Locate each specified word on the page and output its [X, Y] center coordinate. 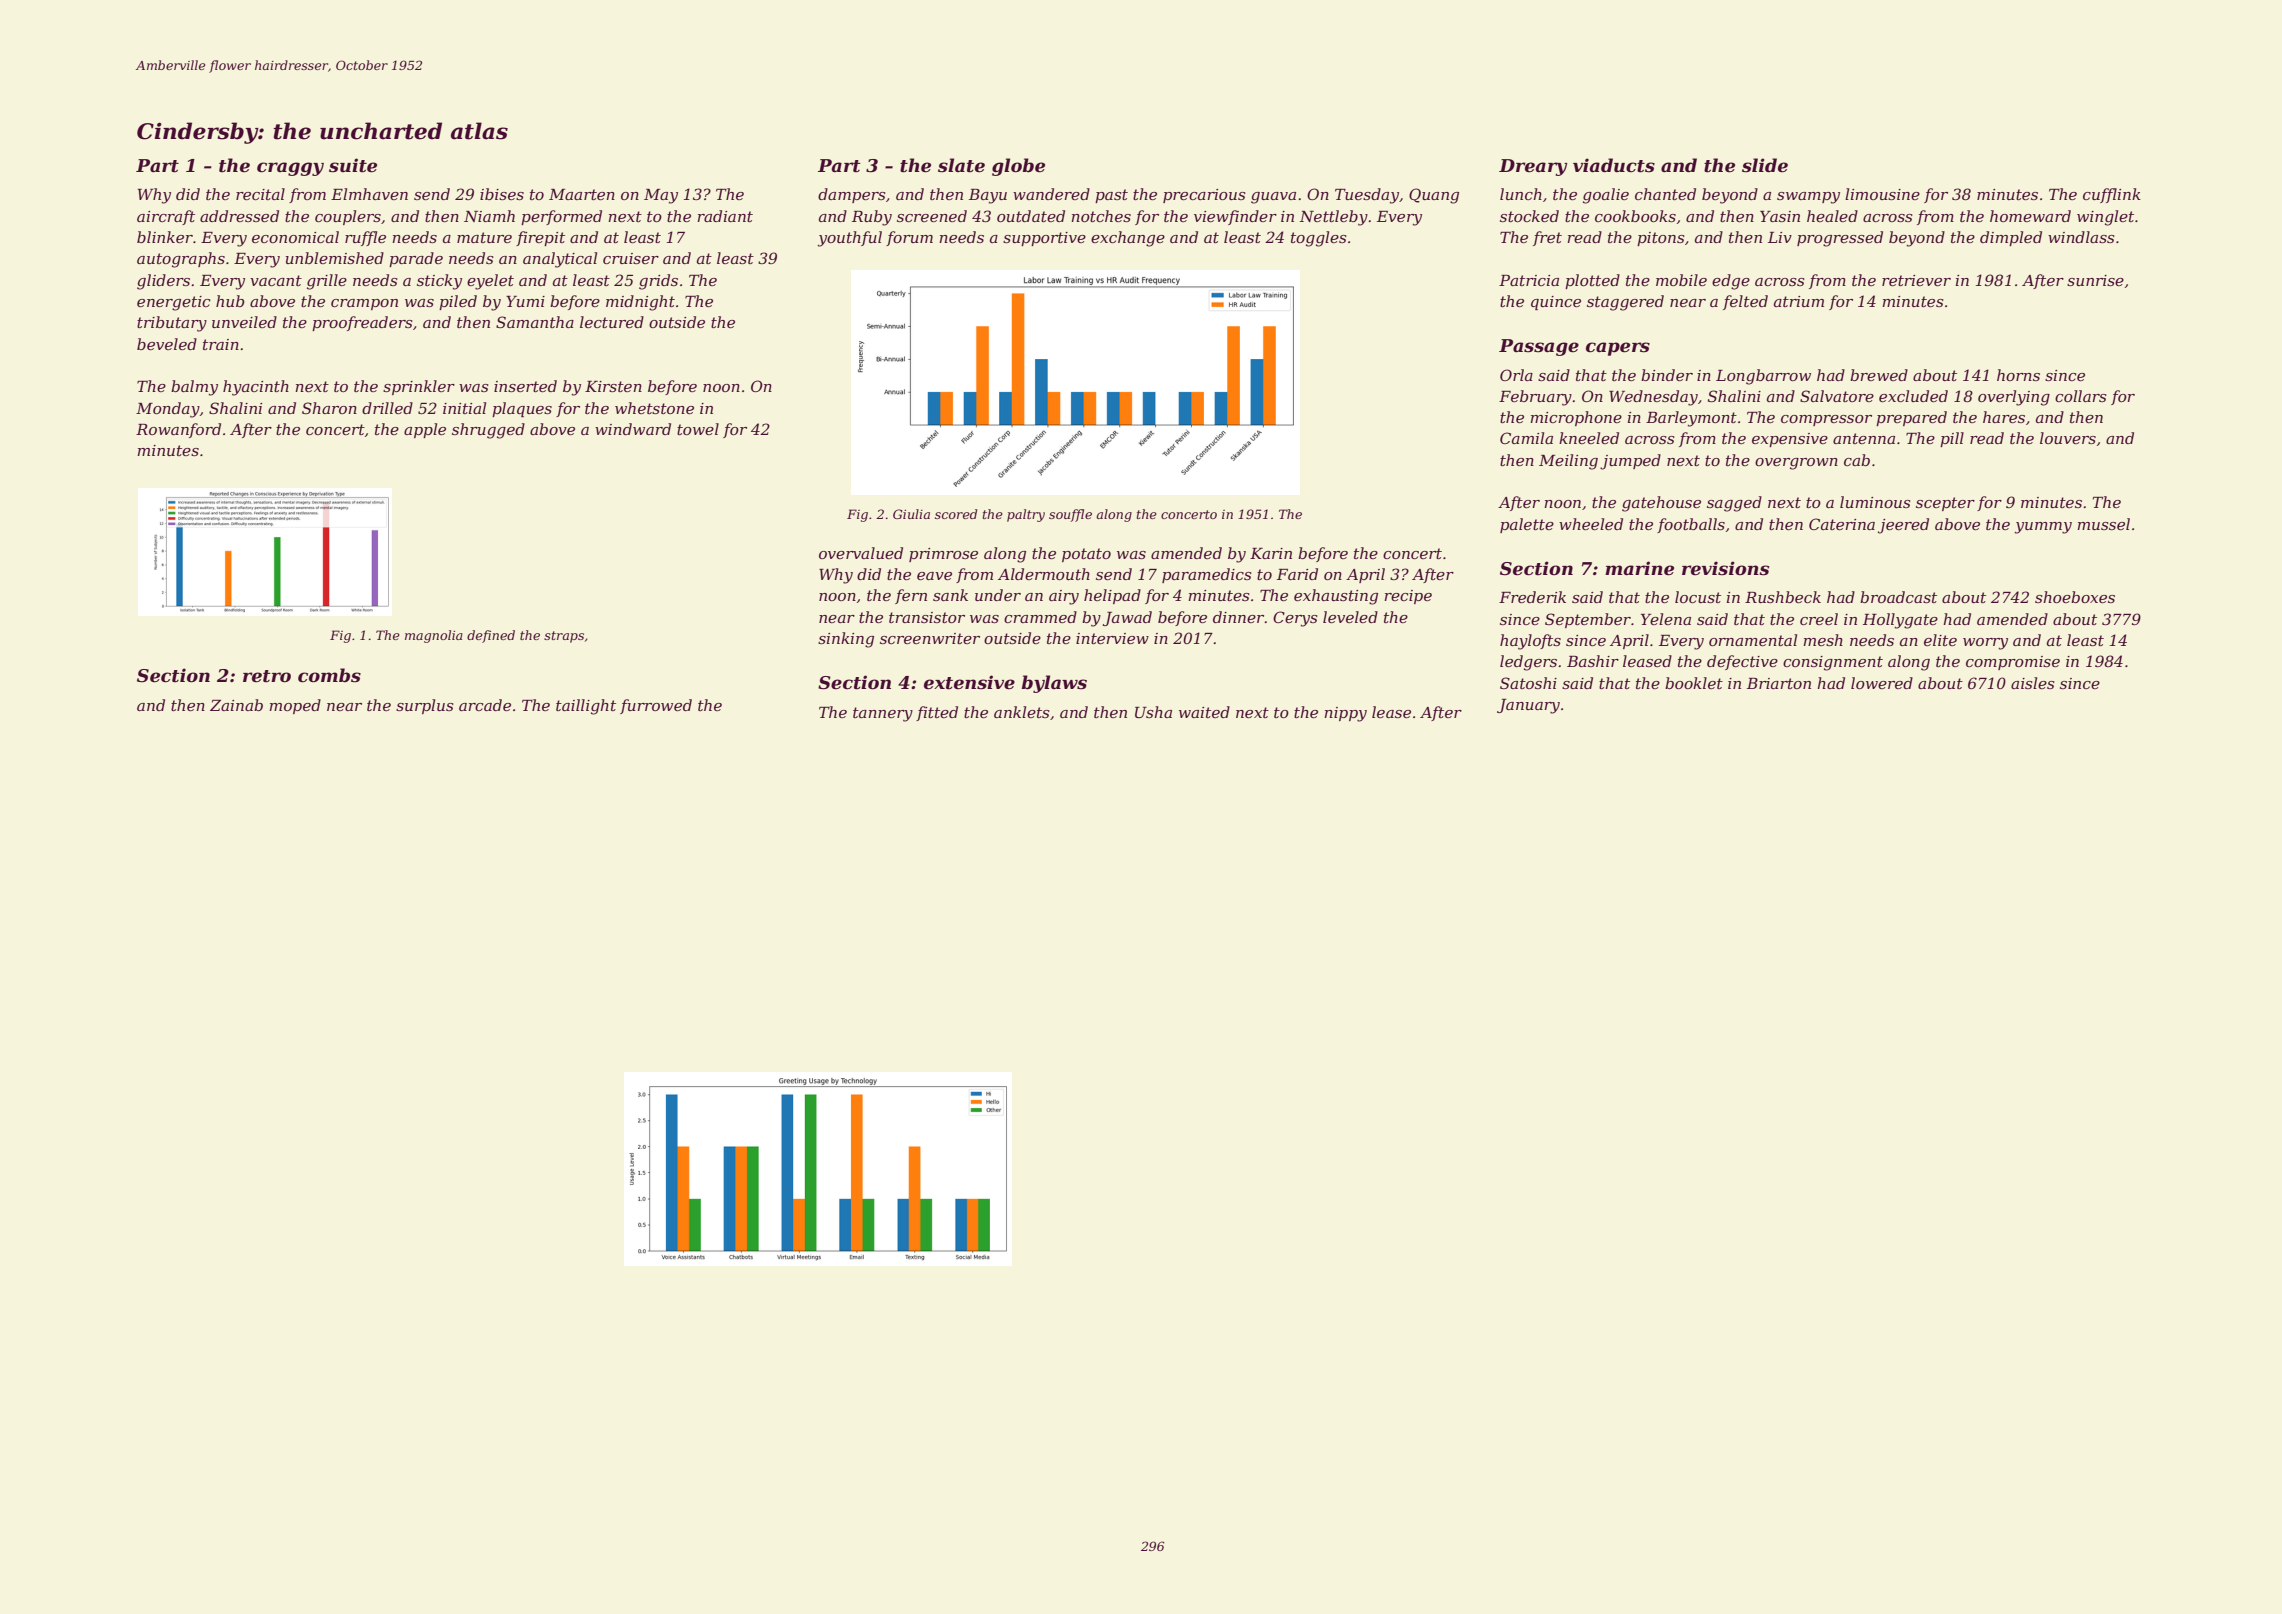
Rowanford [178, 430]
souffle [1070, 515]
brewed [1879, 375]
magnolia [434, 636]
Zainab [236, 705]
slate [961, 165]
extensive [969, 682]
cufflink [2112, 195]
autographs [181, 260]
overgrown [1796, 464]
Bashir [1593, 661]
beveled [167, 344]
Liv [1780, 237]
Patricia [1529, 280]
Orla [1516, 375]
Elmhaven [369, 194]
